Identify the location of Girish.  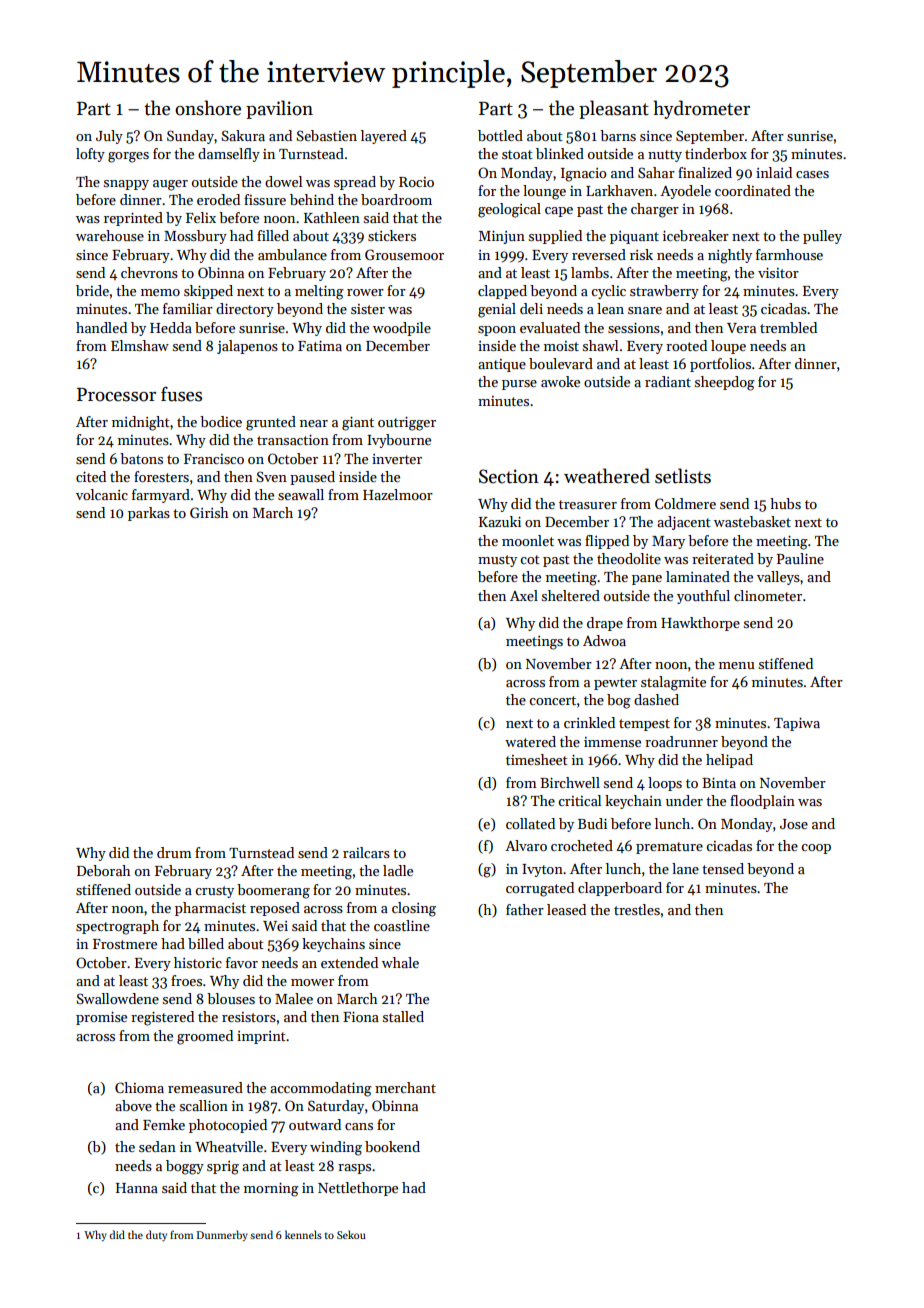
(209, 512).
